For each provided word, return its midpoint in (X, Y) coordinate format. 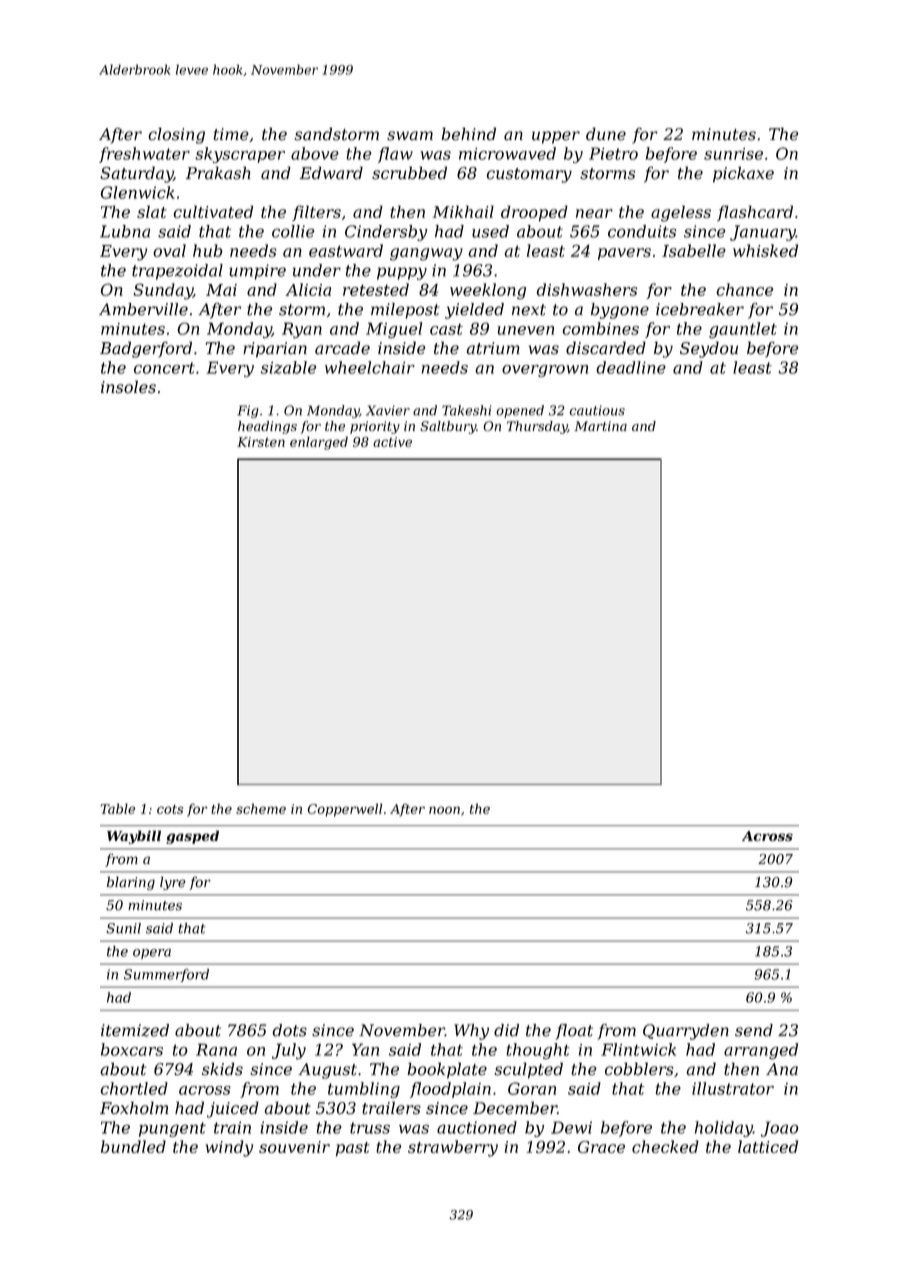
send (754, 1030)
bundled (133, 1146)
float (574, 1032)
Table (118, 808)
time (231, 134)
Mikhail (463, 211)
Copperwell (345, 810)
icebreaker (700, 309)
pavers (624, 254)
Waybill (134, 837)
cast (446, 329)
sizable (288, 367)
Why (471, 1032)
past (353, 1149)
